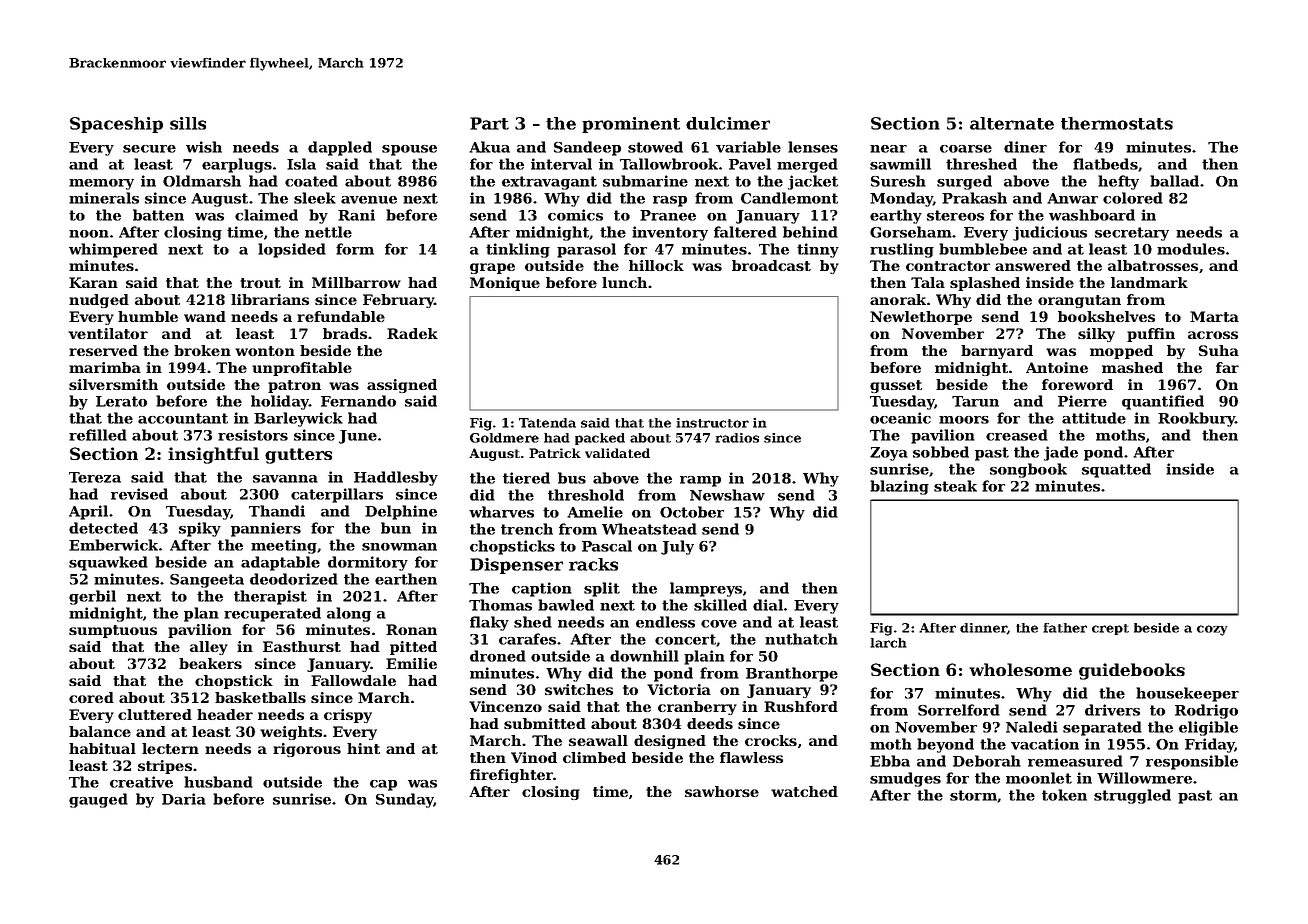 The image size is (1308, 924). I want to click on Rushford, so click(801, 706).
